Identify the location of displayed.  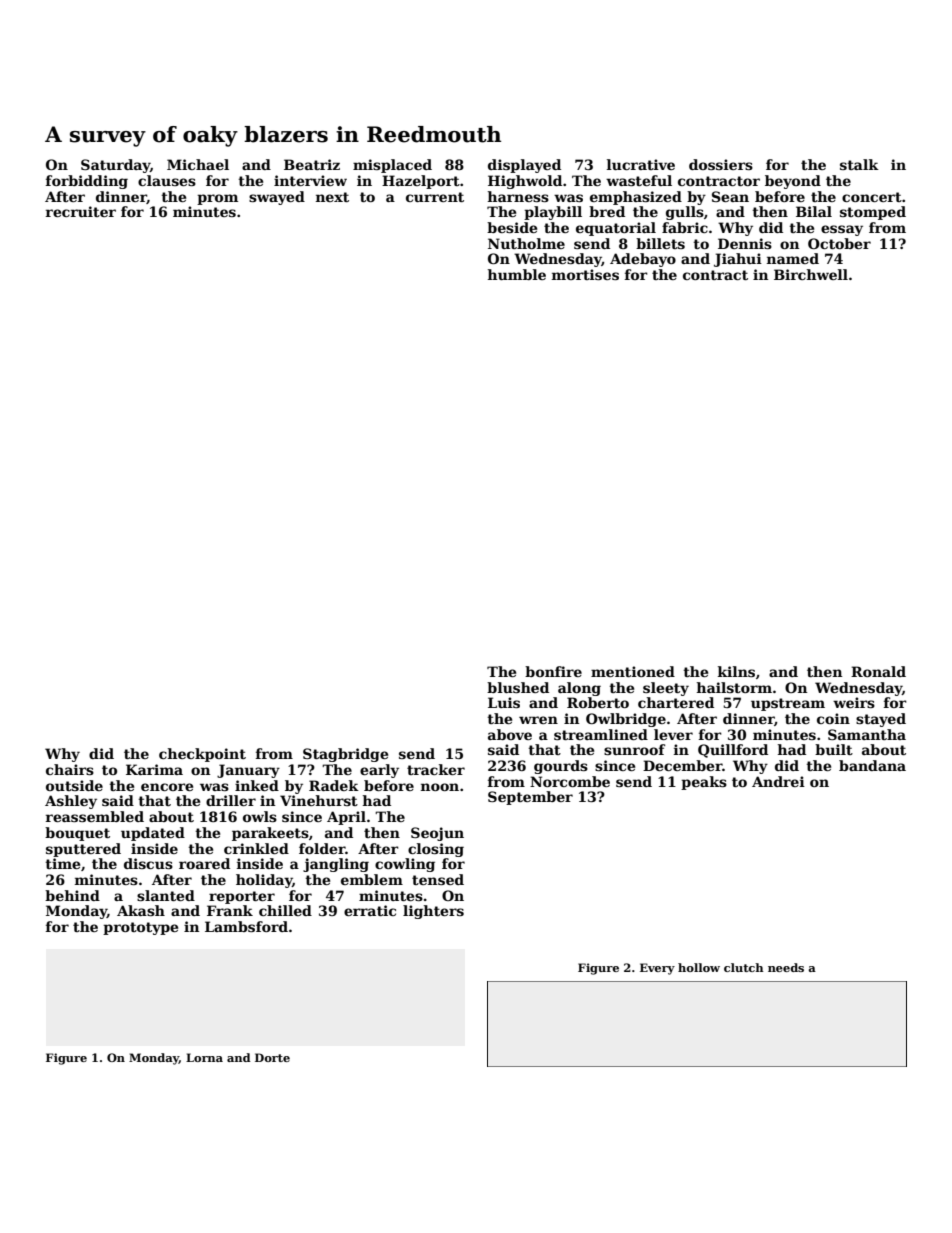
(524, 166).
